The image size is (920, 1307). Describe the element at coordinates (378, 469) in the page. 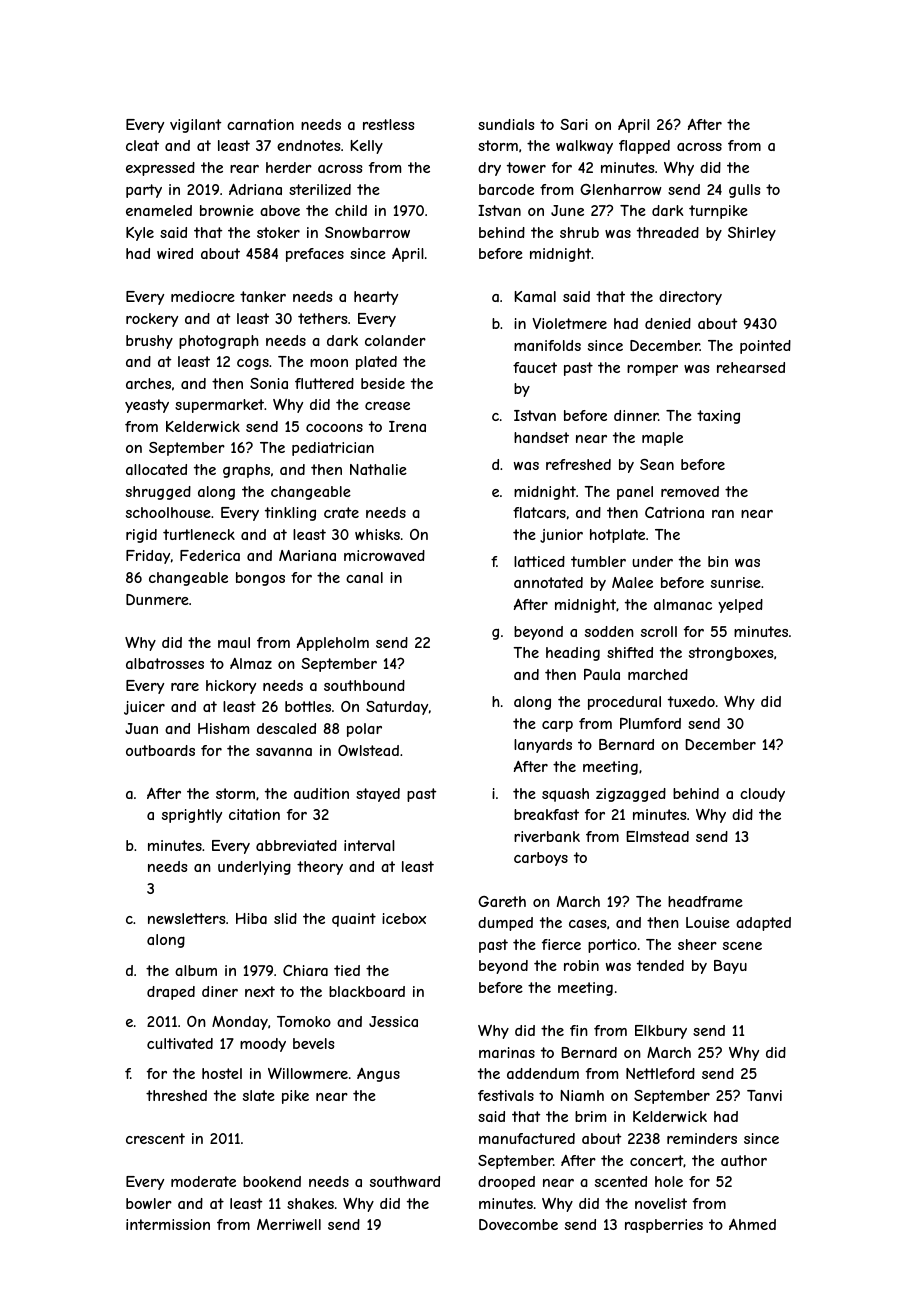

I see `Nathalie` at that location.
